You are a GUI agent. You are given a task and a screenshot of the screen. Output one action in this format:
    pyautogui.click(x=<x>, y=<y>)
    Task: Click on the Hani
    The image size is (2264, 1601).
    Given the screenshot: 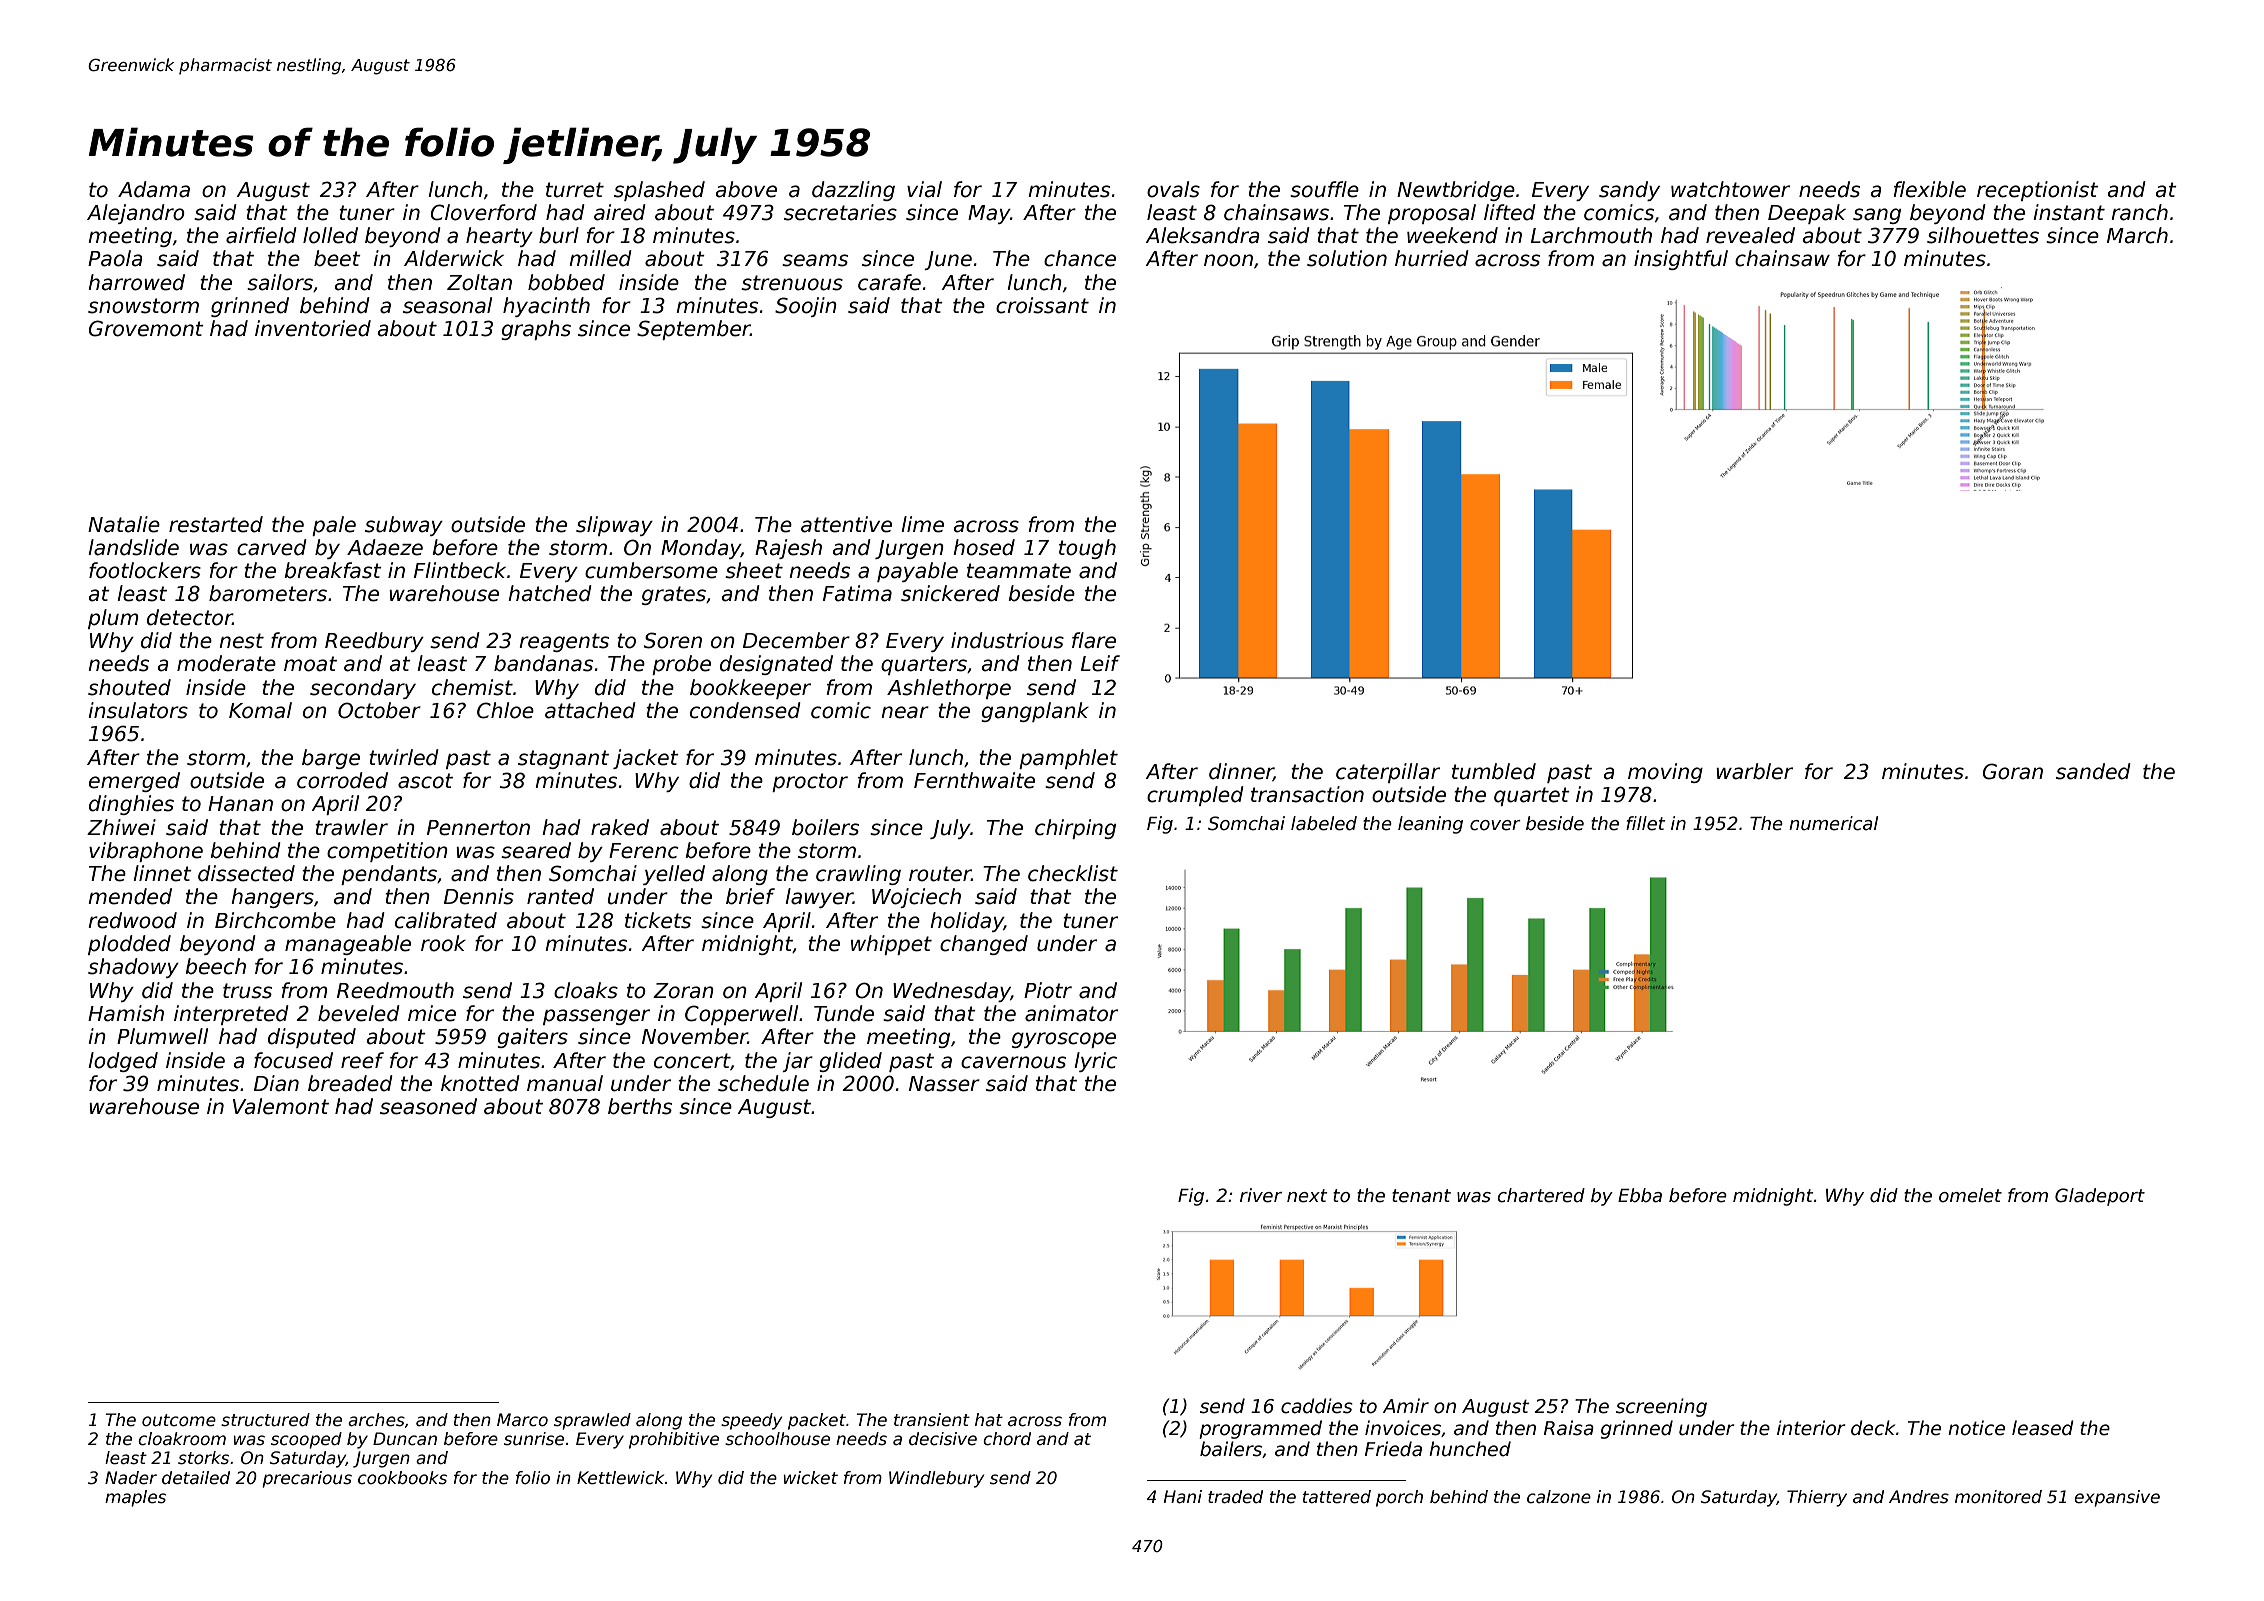 What is the action you would take?
    pyautogui.click(x=1183, y=1497)
